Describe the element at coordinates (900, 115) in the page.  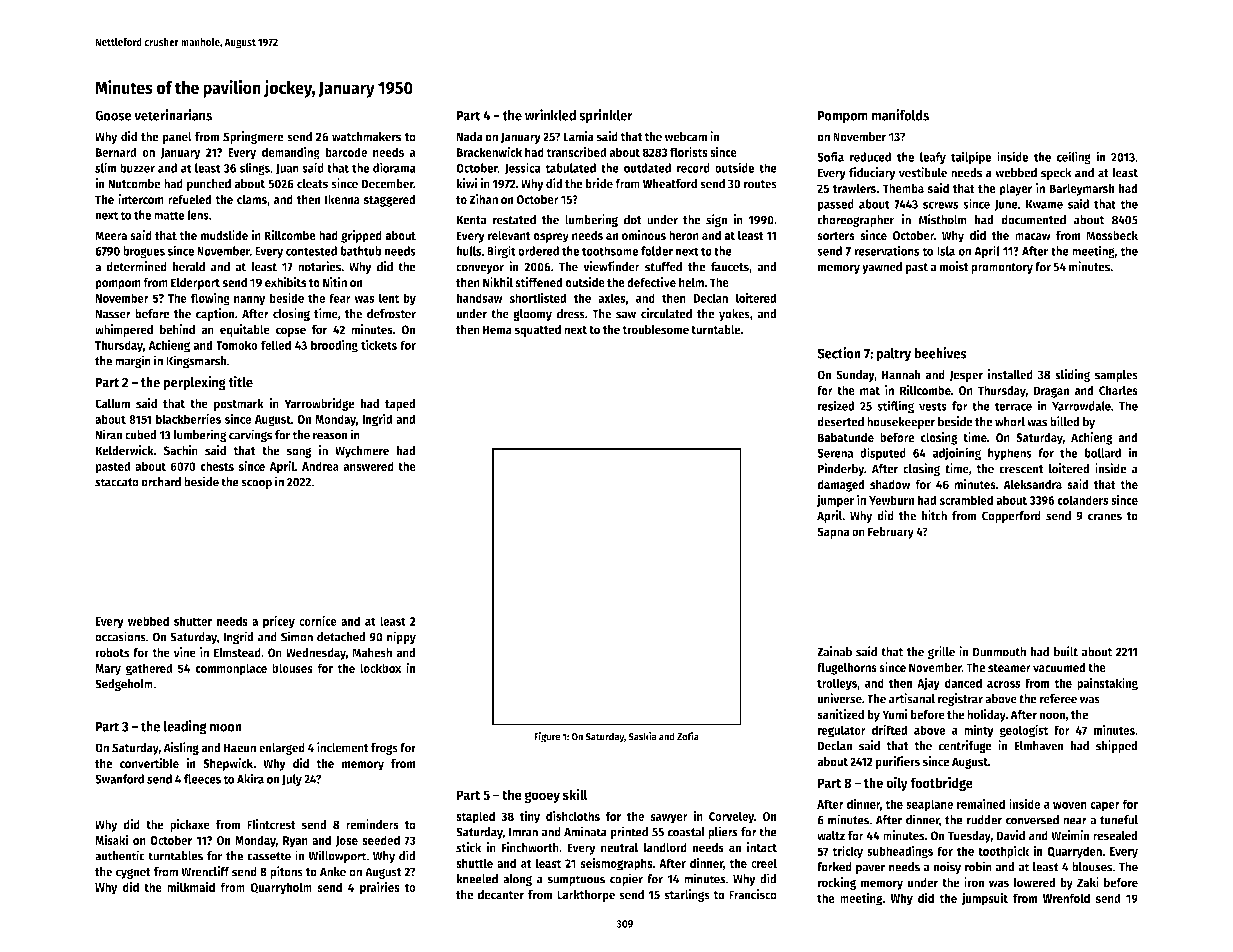
I see `manifolds` at that location.
